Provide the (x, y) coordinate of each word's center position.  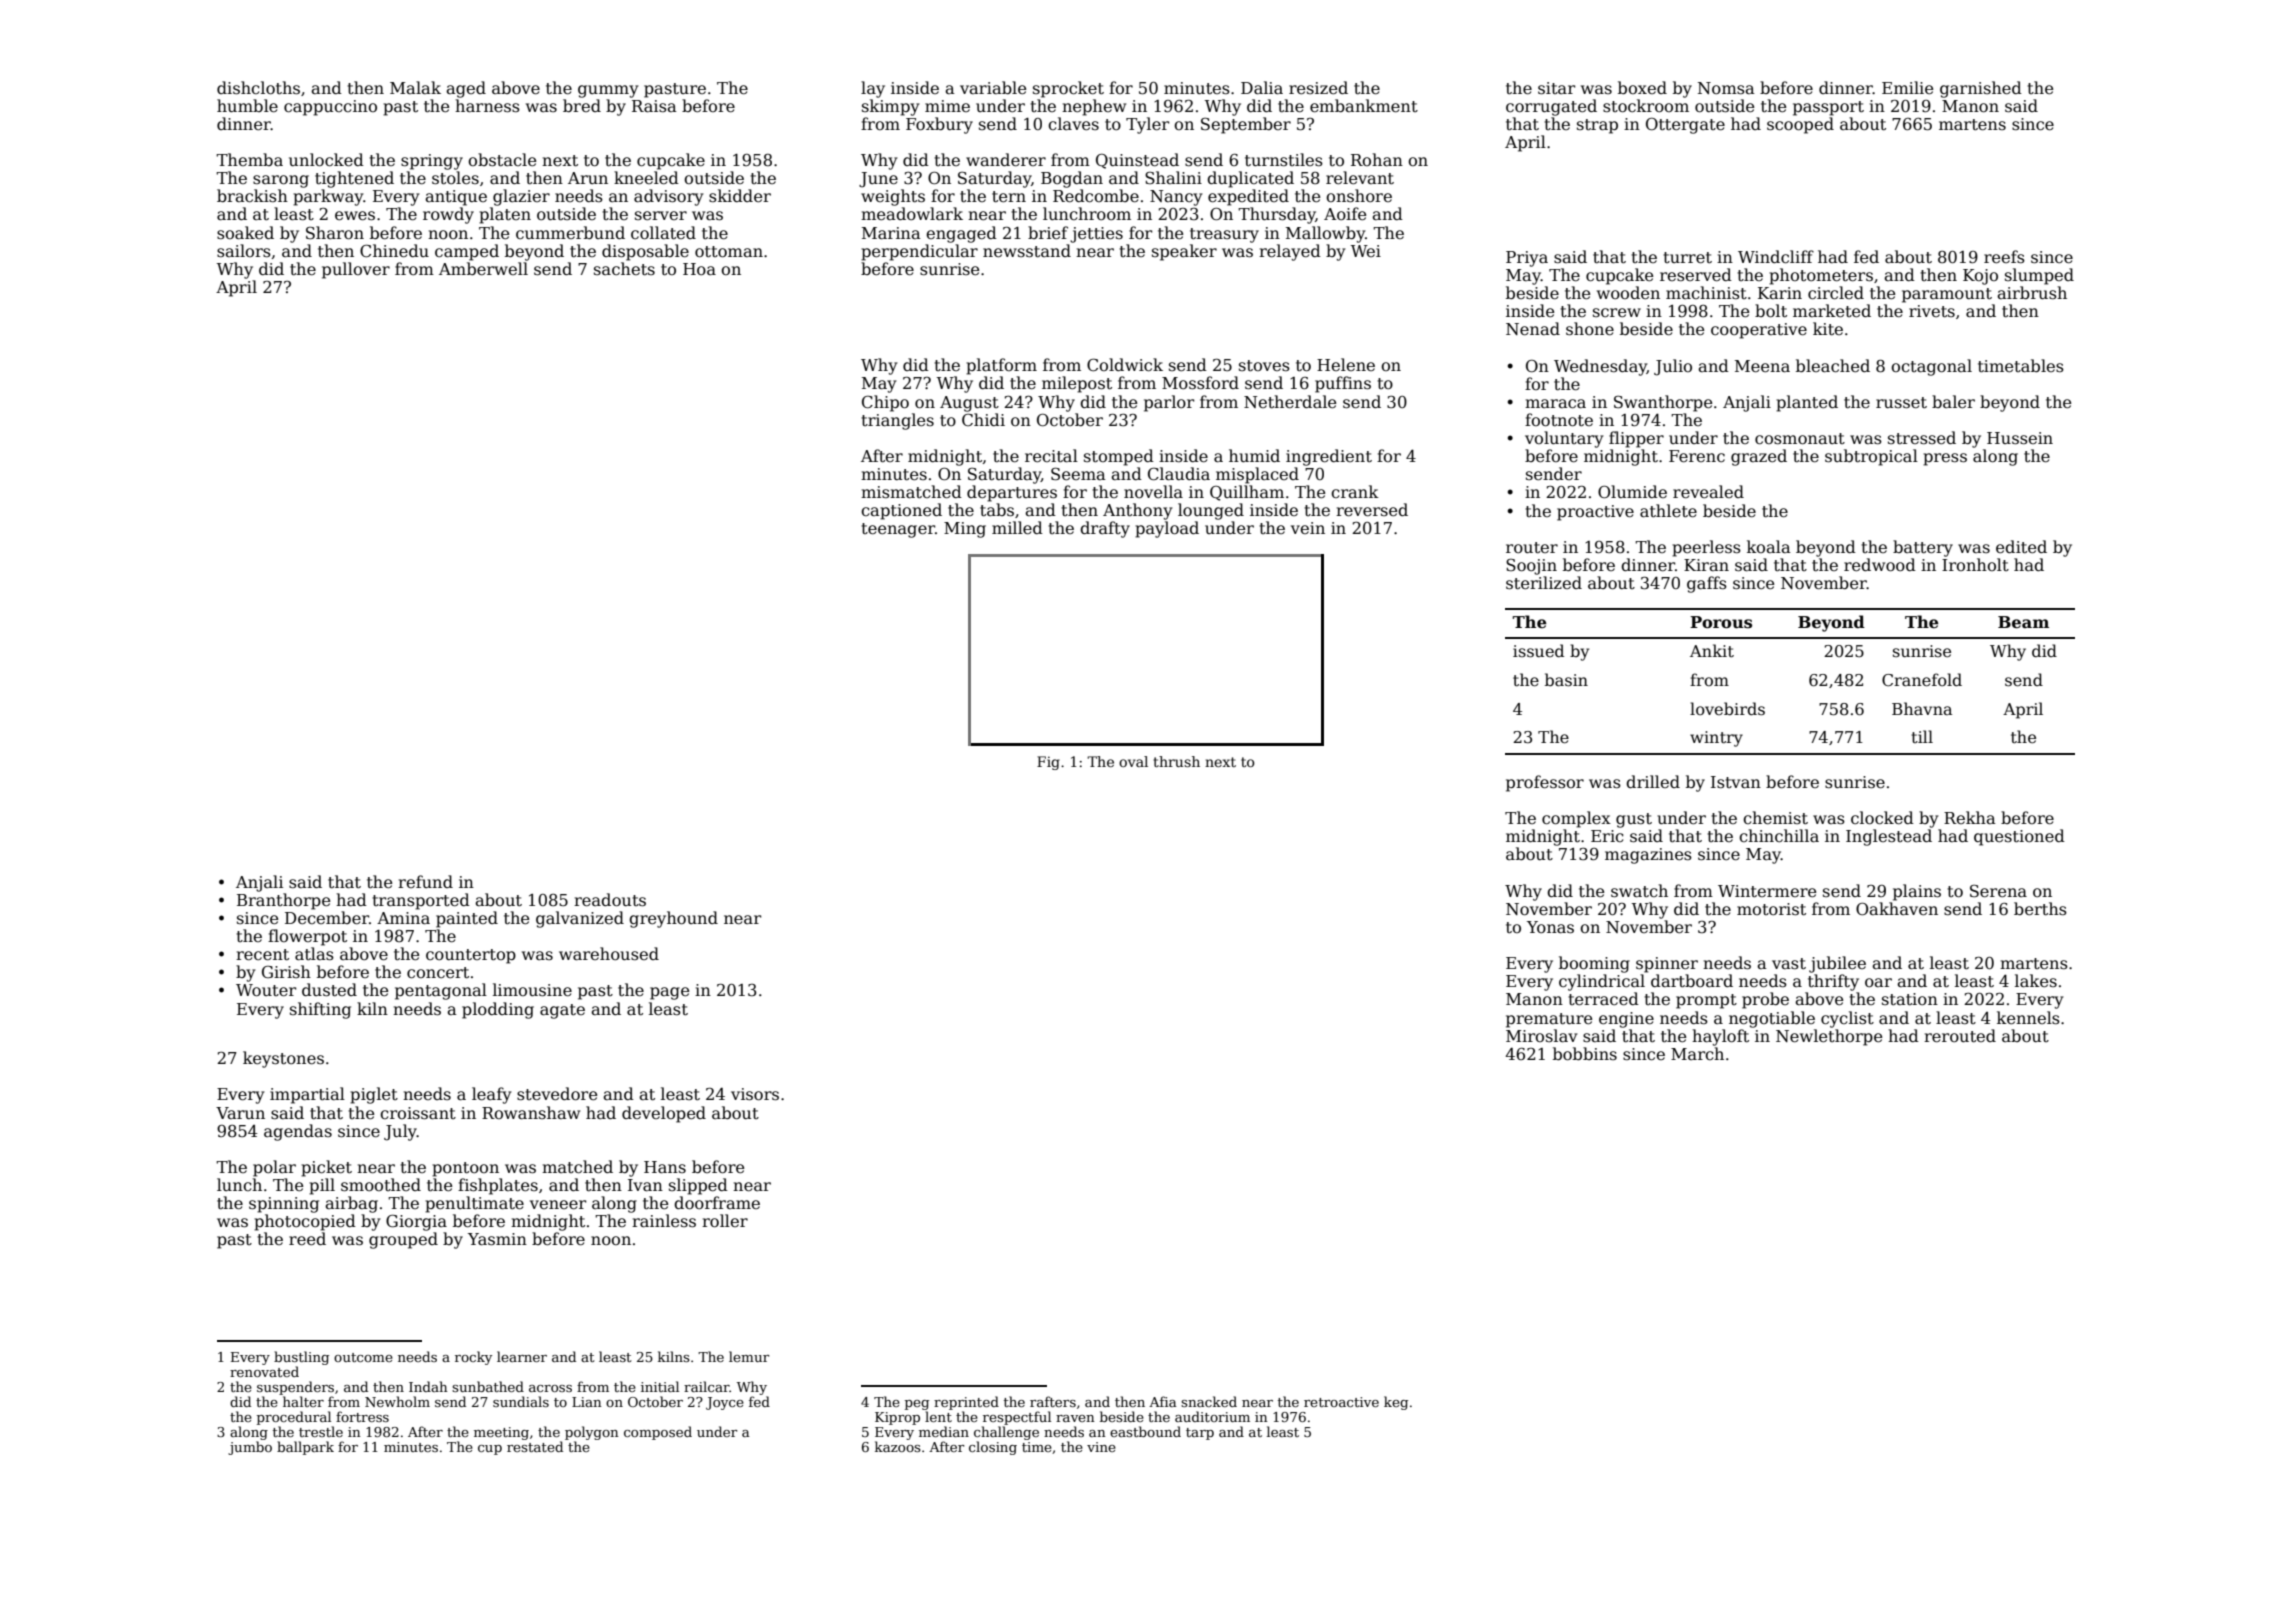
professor (1545, 783)
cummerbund (570, 232)
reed (307, 1239)
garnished (1981, 89)
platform (1001, 366)
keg (1396, 1403)
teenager (898, 530)
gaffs (1707, 584)
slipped (698, 1186)
